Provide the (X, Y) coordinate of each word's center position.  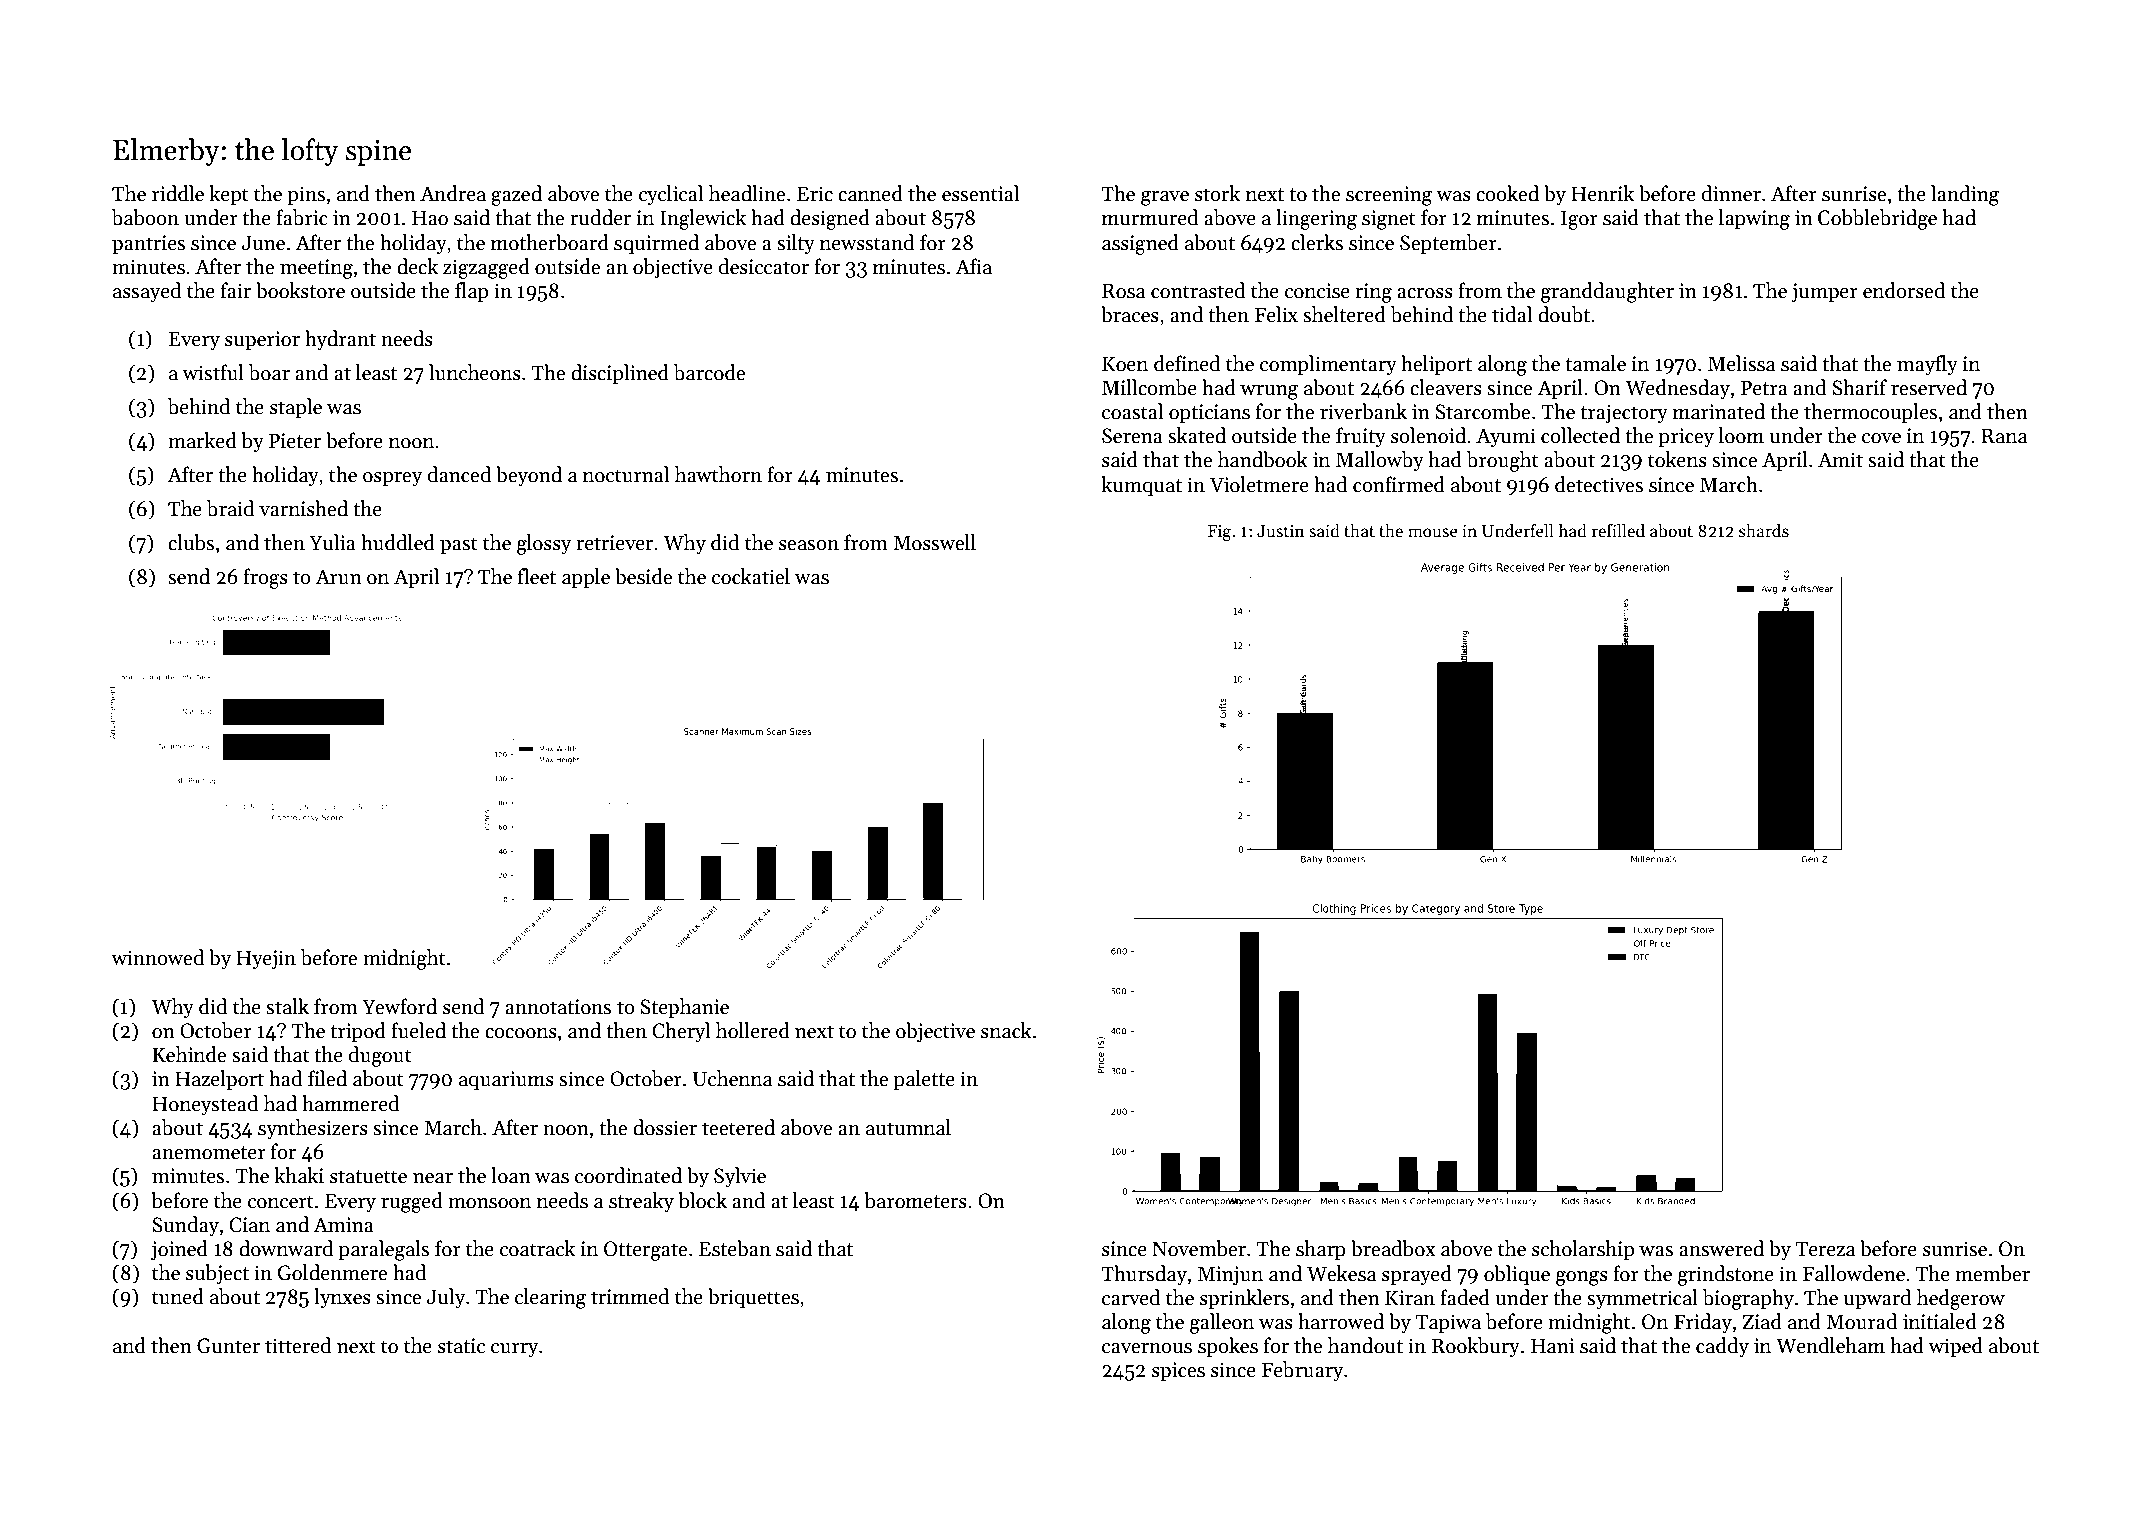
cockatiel (751, 576)
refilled (1618, 530)
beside (643, 576)
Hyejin (266, 960)
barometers (915, 1200)
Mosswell (934, 542)
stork (1217, 193)
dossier (665, 1127)
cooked (1507, 193)
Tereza (1825, 1249)
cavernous (1147, 1348)
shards (1764, 530)
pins (306, 195)
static (461, 1346)
